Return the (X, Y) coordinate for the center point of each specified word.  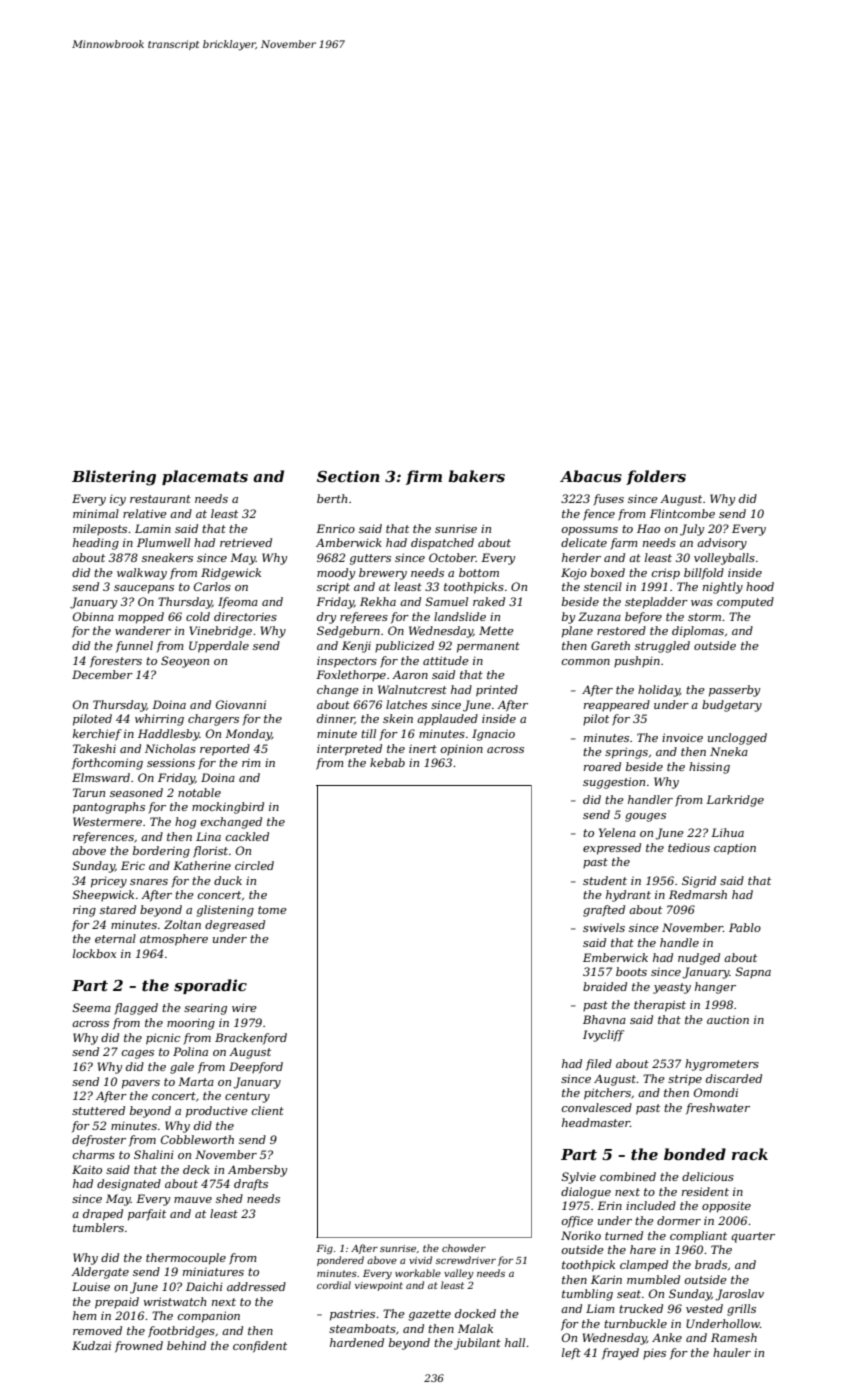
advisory (722, 544)
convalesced (597, 1107)
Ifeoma (238, 603)
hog (185, 823)
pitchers (607, 1094)
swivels (604, 927)
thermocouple (186, 1259)
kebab (387, 762)
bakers (476, 476)
